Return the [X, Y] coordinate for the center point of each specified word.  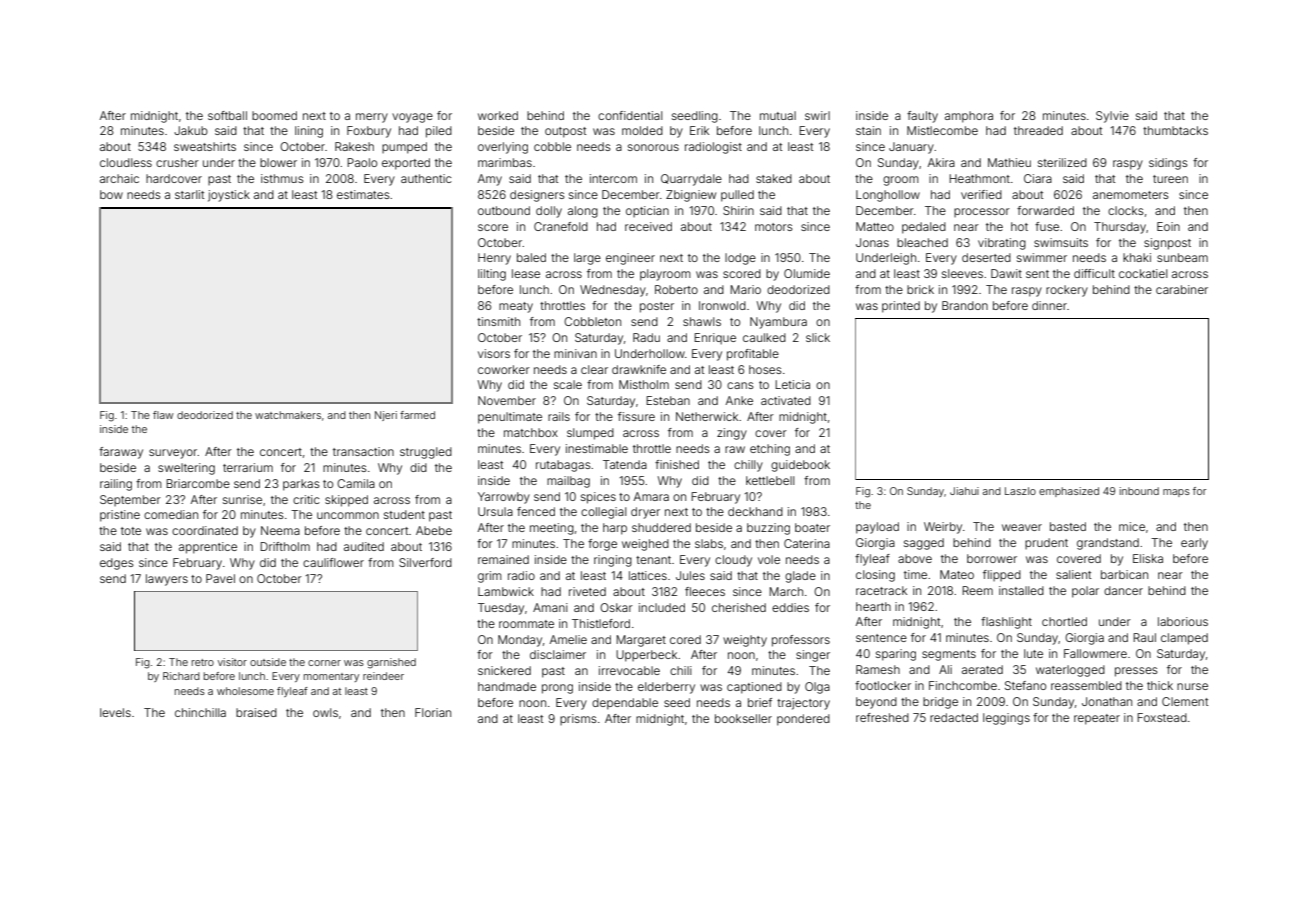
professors [801, 641]
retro [203, 662]
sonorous [653, 147]
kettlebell [770, 480]
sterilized [1062, 162]
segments [949, 655]
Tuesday [501, 609]
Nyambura [778, 323]
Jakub [191, 130]
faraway [121, 453]
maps [1176, 493]
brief [760, 702]
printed [901, 307]
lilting [492, 275]
